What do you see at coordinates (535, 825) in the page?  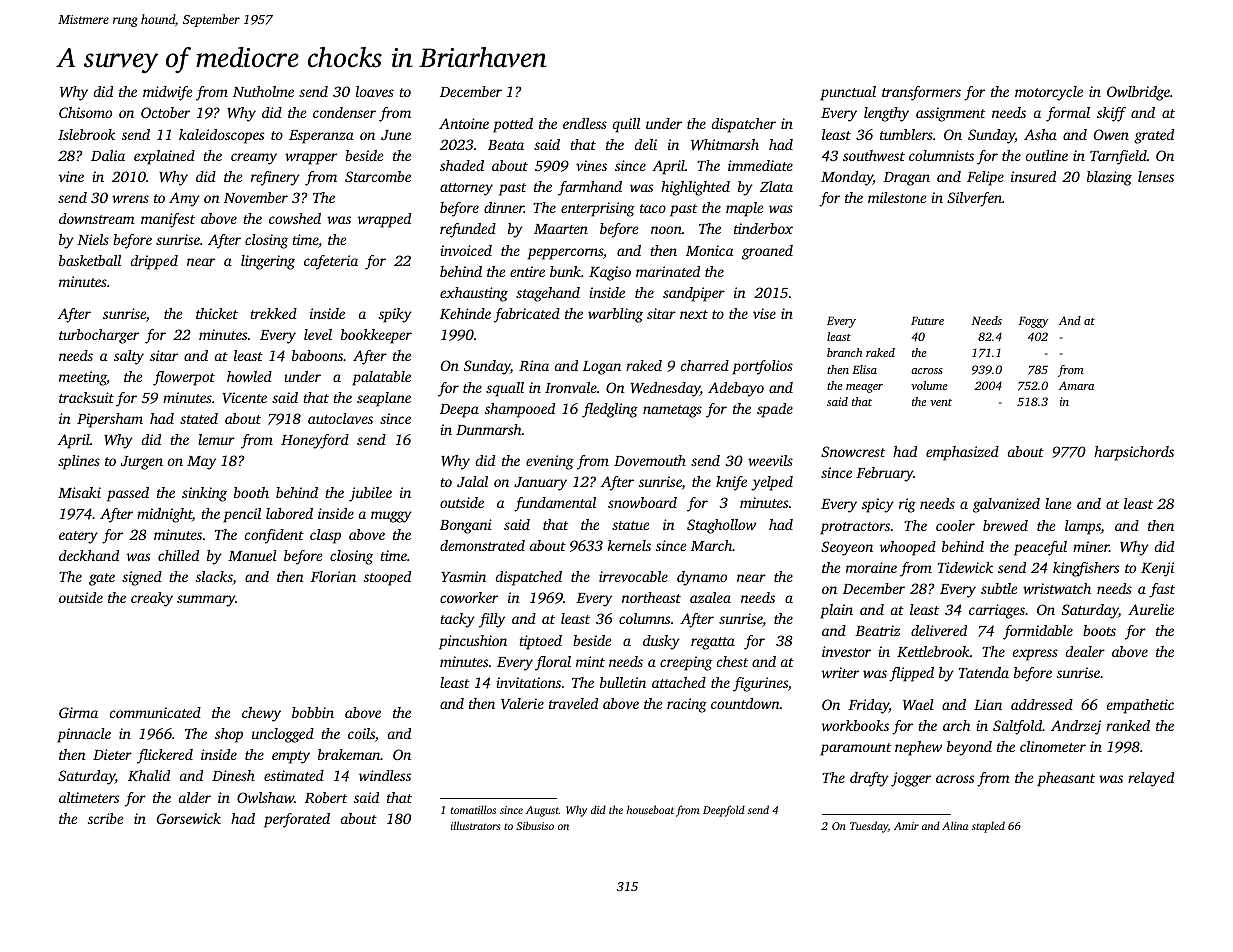 I see `Sibusiso` at bounding box center [535, 825].
